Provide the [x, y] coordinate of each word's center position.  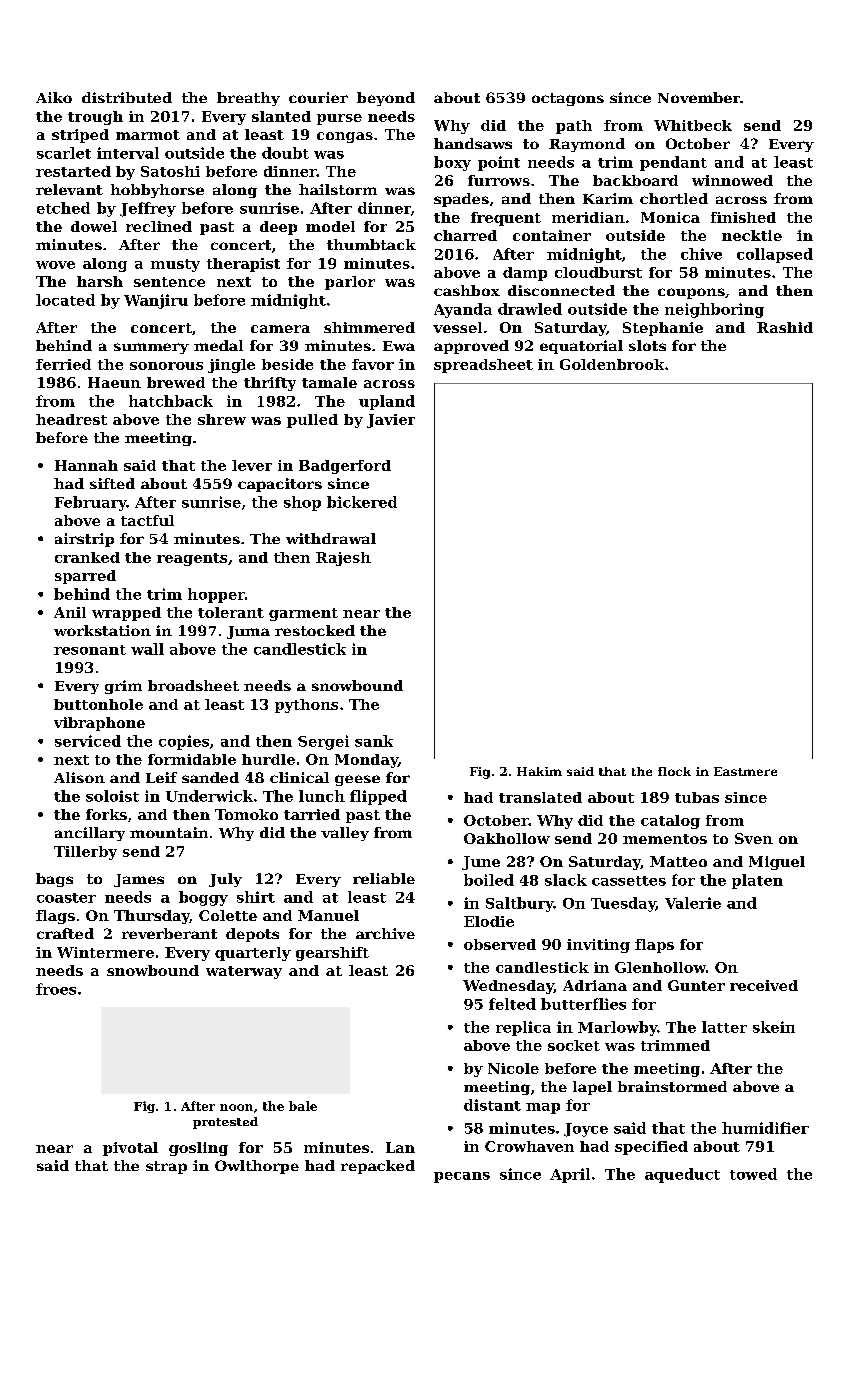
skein [774, 1027]
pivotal [130, 1149]
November [699, 97]
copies [184, 742]
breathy [248, 99]
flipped [378, 797]
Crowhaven [529, 1146]
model [330, 226]
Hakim [539, 771]
